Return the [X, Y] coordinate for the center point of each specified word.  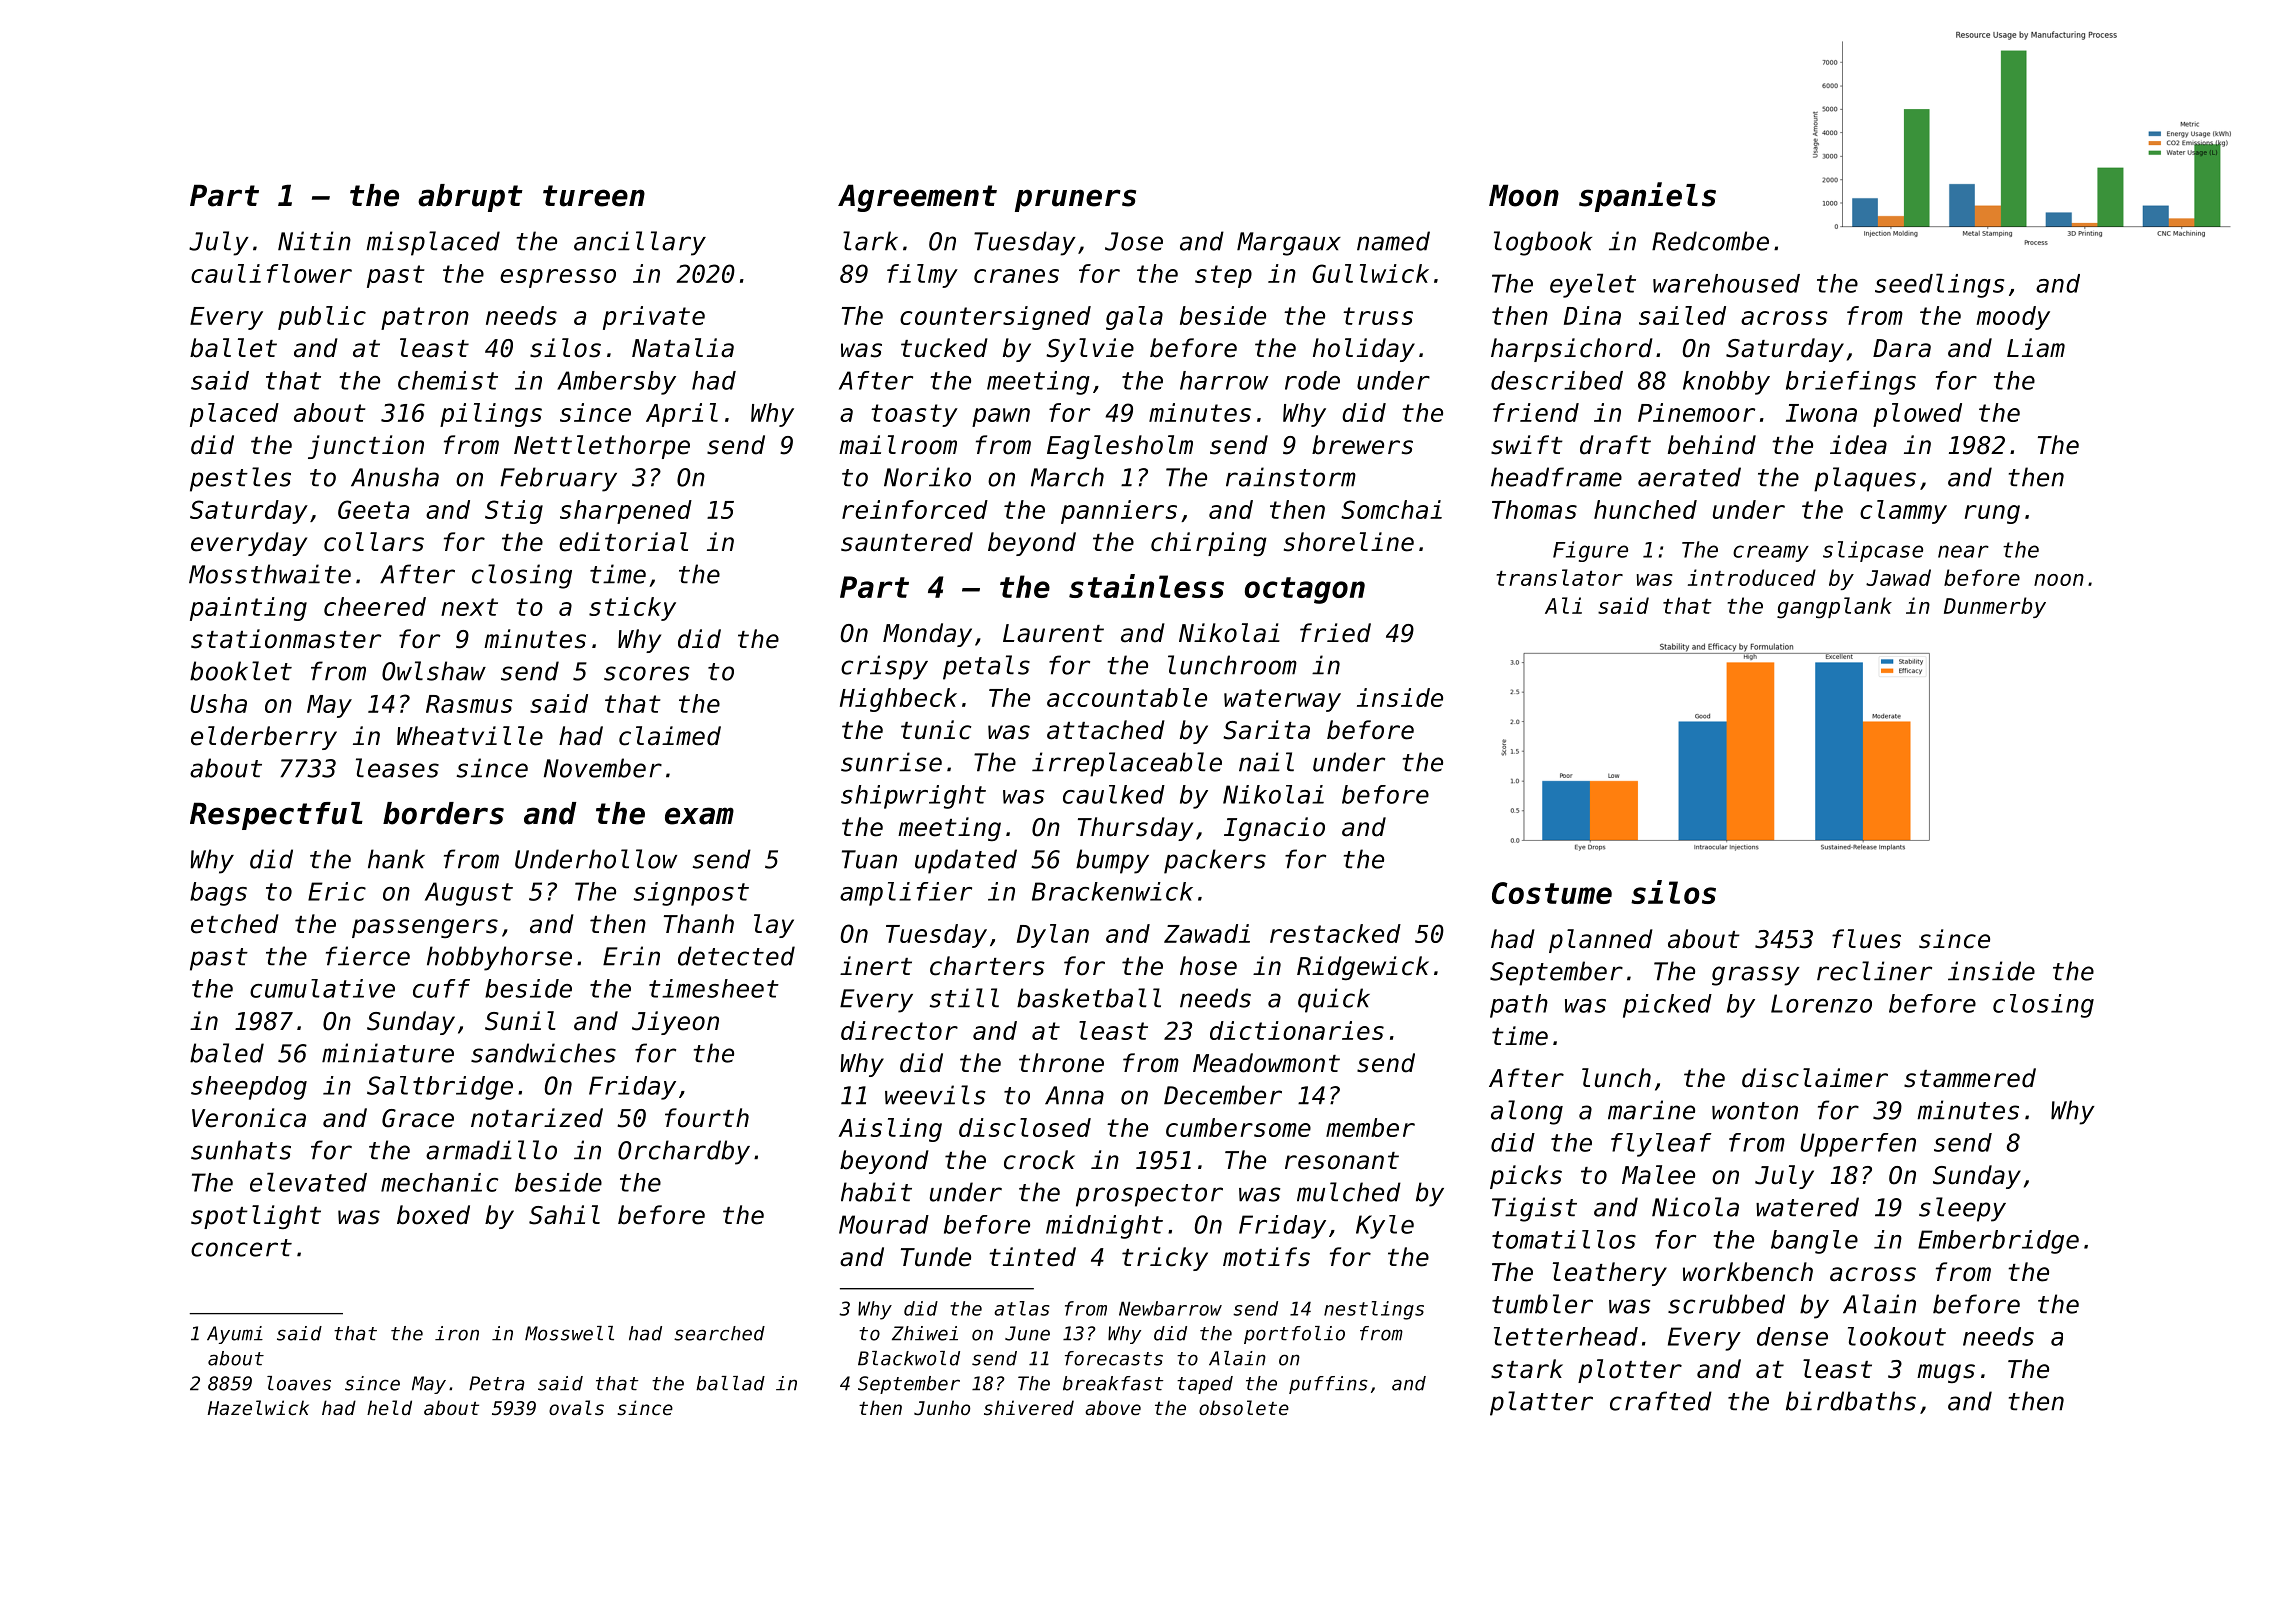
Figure [1590, 551]
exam [699, 816]
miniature [388, 1053]
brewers [1362, 445]
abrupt [470, 198]
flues [1866, 939]
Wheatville [470, 736]
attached [1106, 730]
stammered [1970, 1078]
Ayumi [235, 1335]
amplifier [906, 894]
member [1370, 1127]
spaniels [1647, 197]
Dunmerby [1995, 607]
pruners [1075, 200]
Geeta [373, 509]
